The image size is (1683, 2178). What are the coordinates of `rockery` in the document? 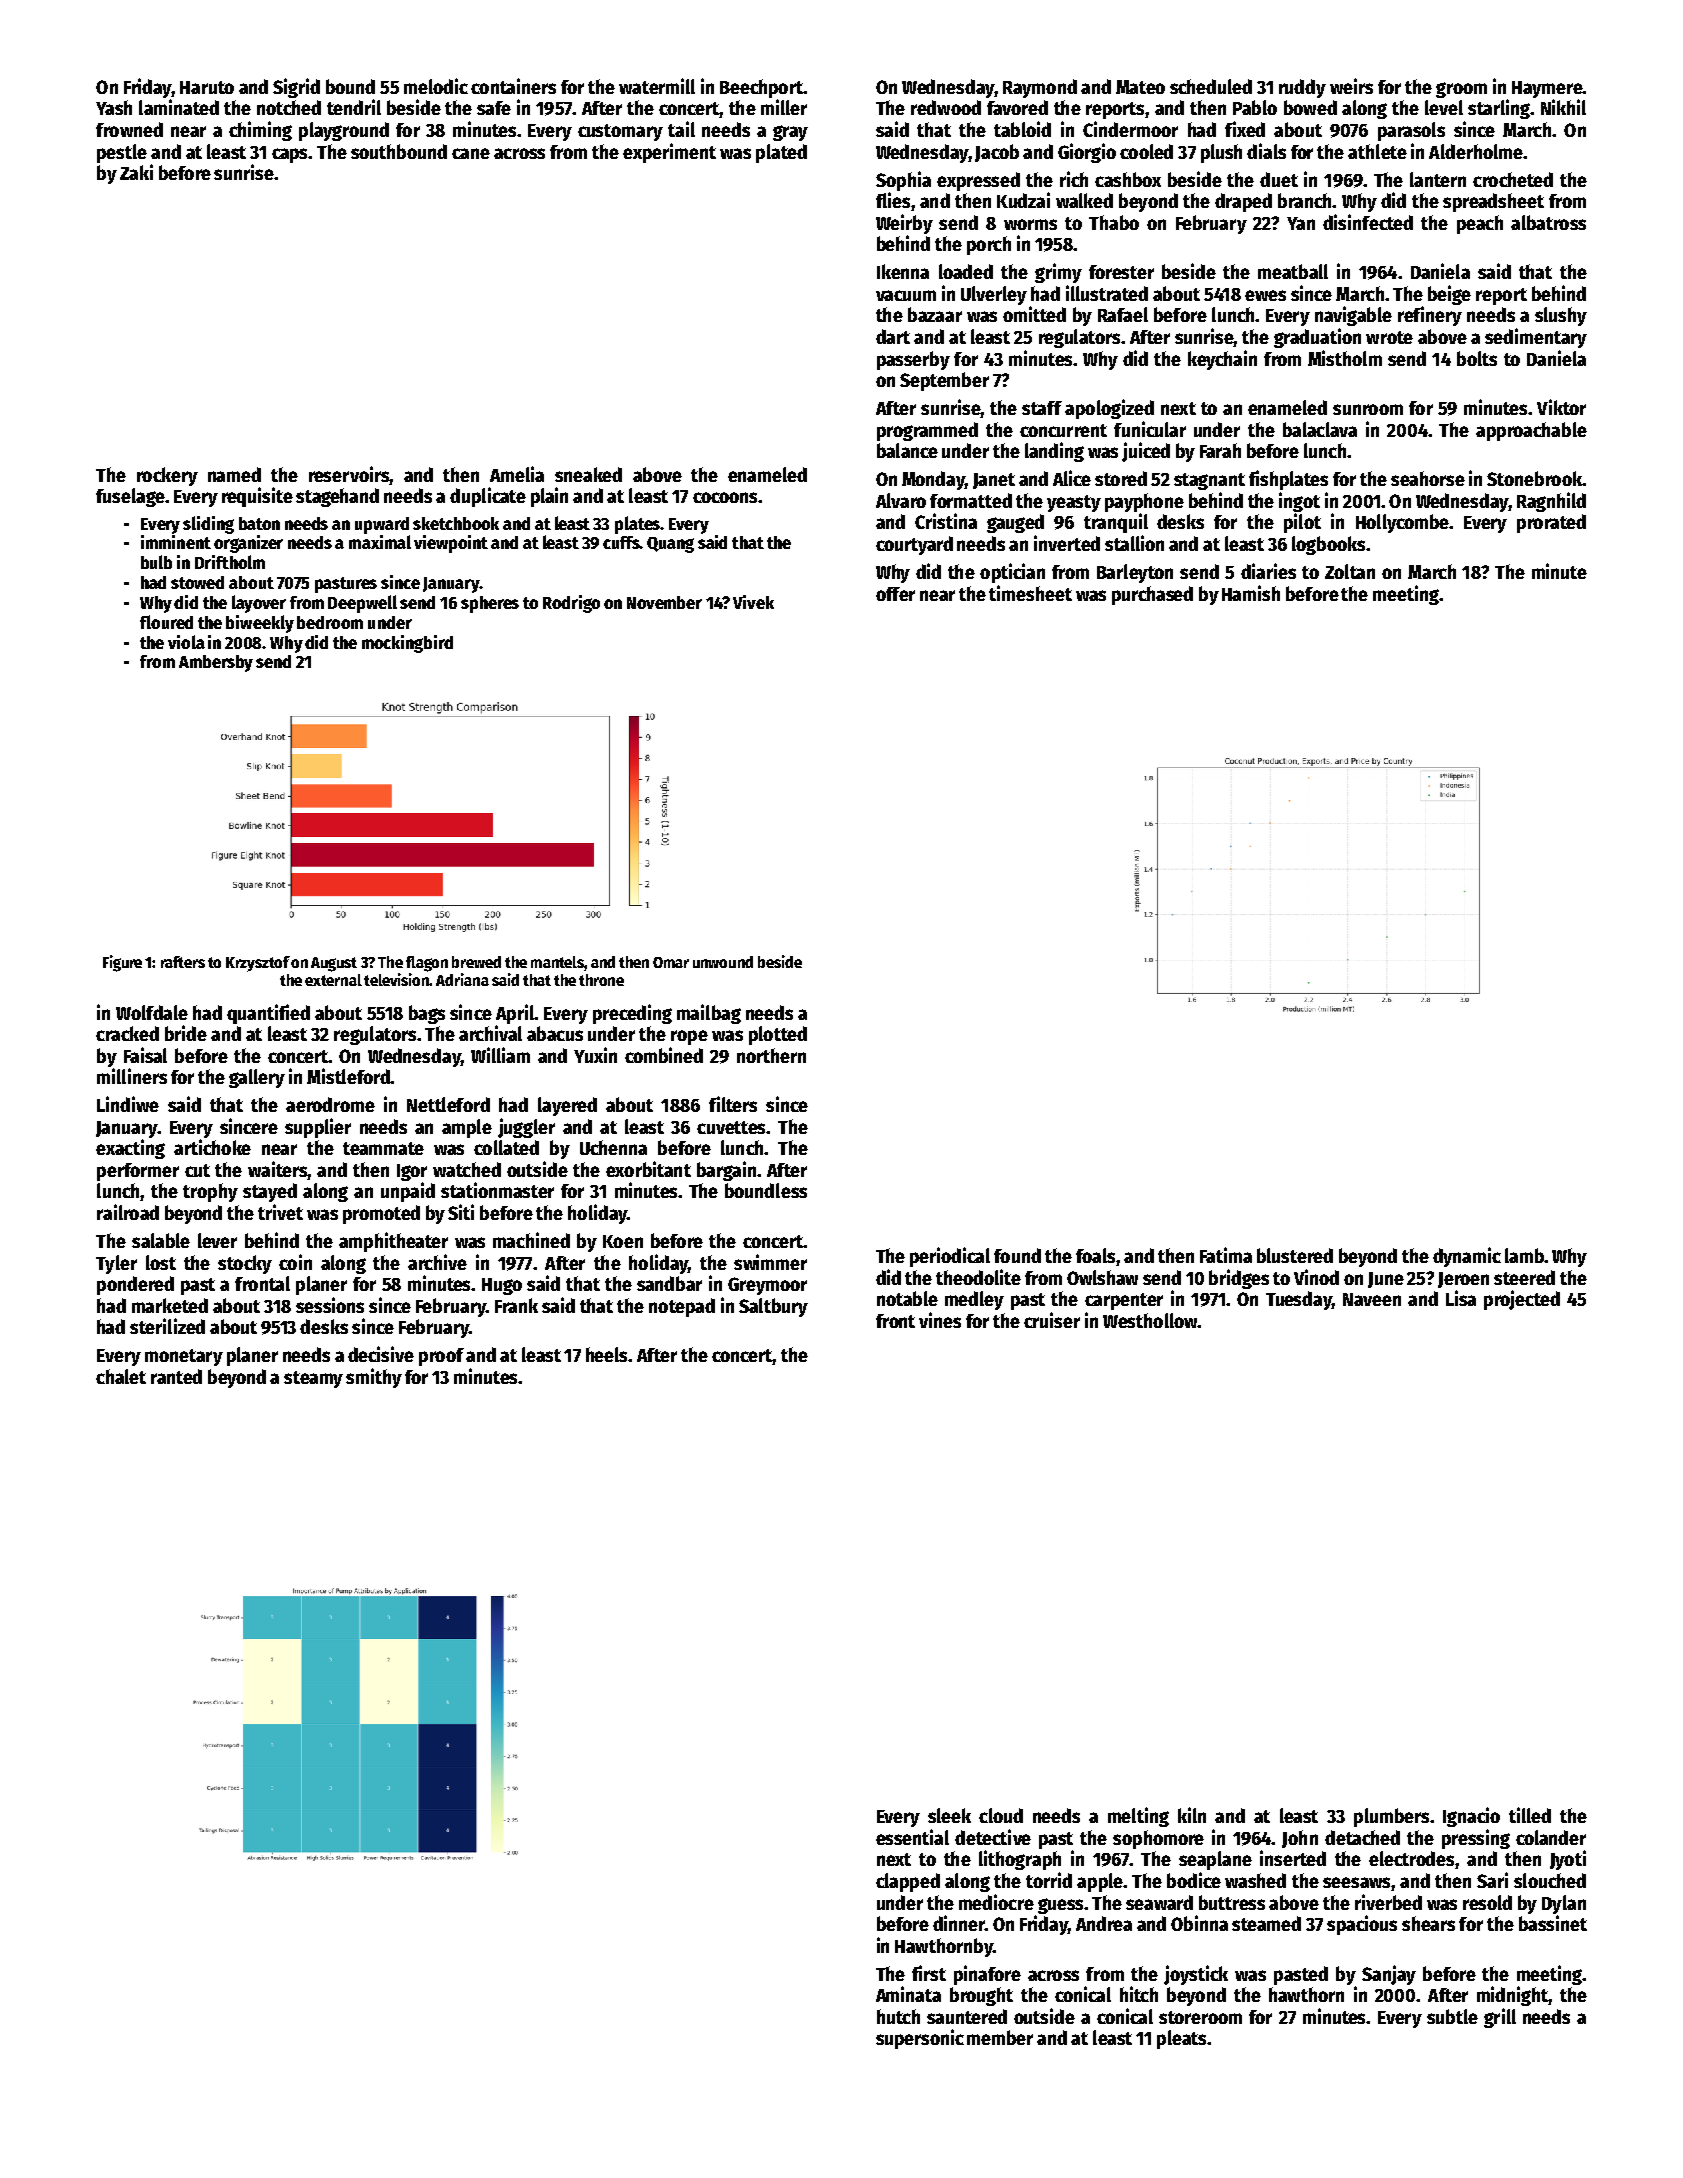 It's located at (167, 476).
